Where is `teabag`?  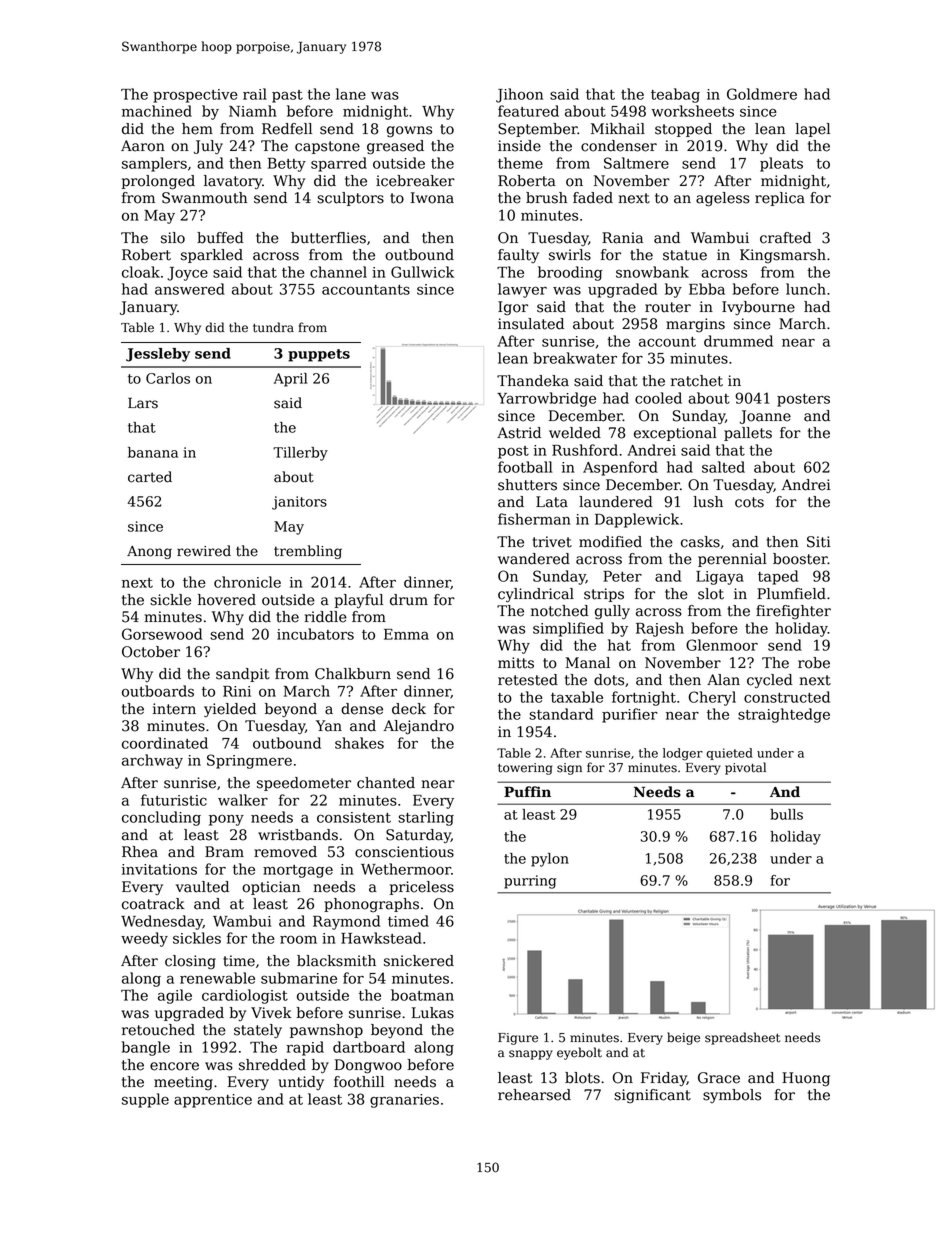 teabag is located at coordinates (675, 95).
